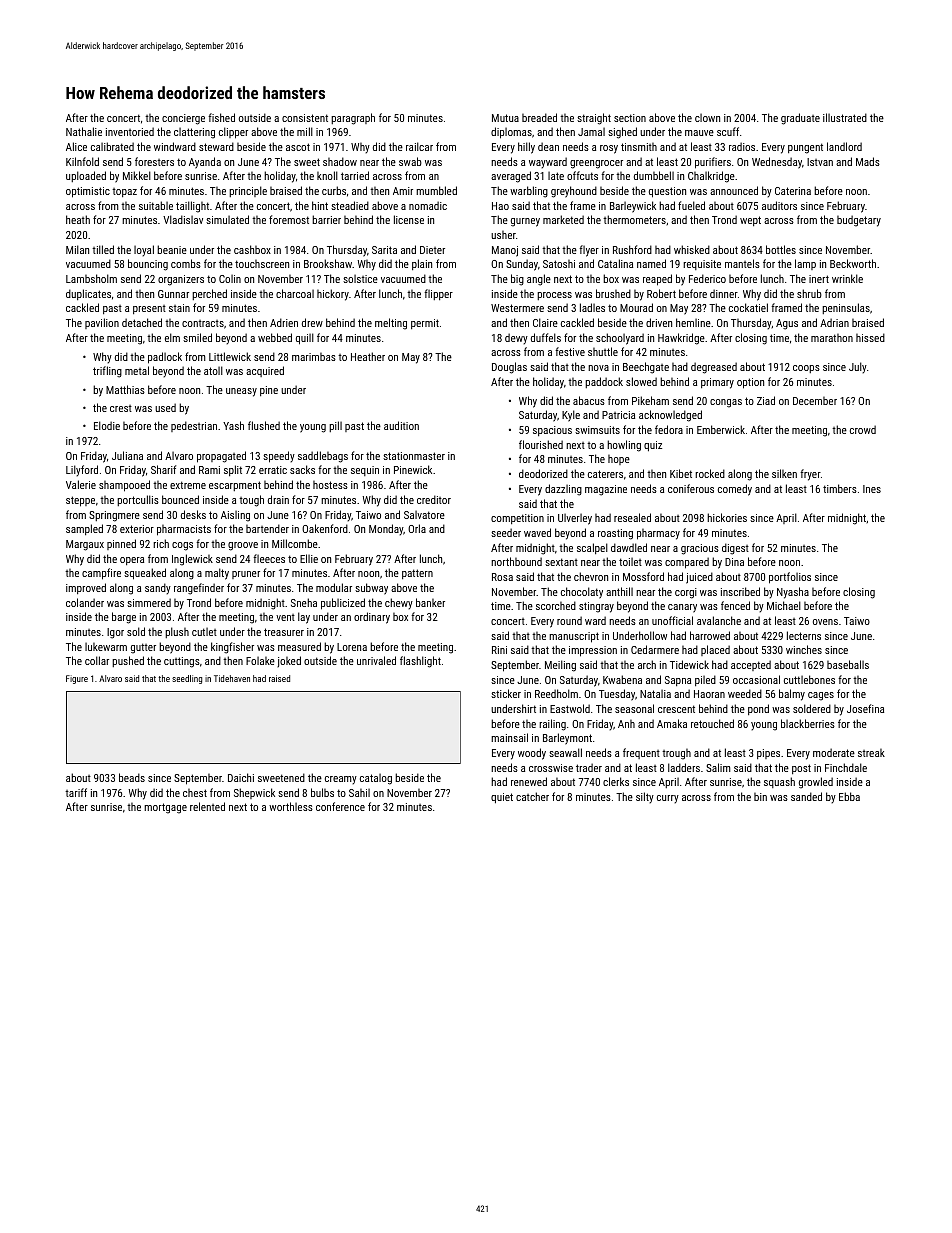 The height and width of the page is (1233, 952). I want to click on catalog, so click(376, 779).
